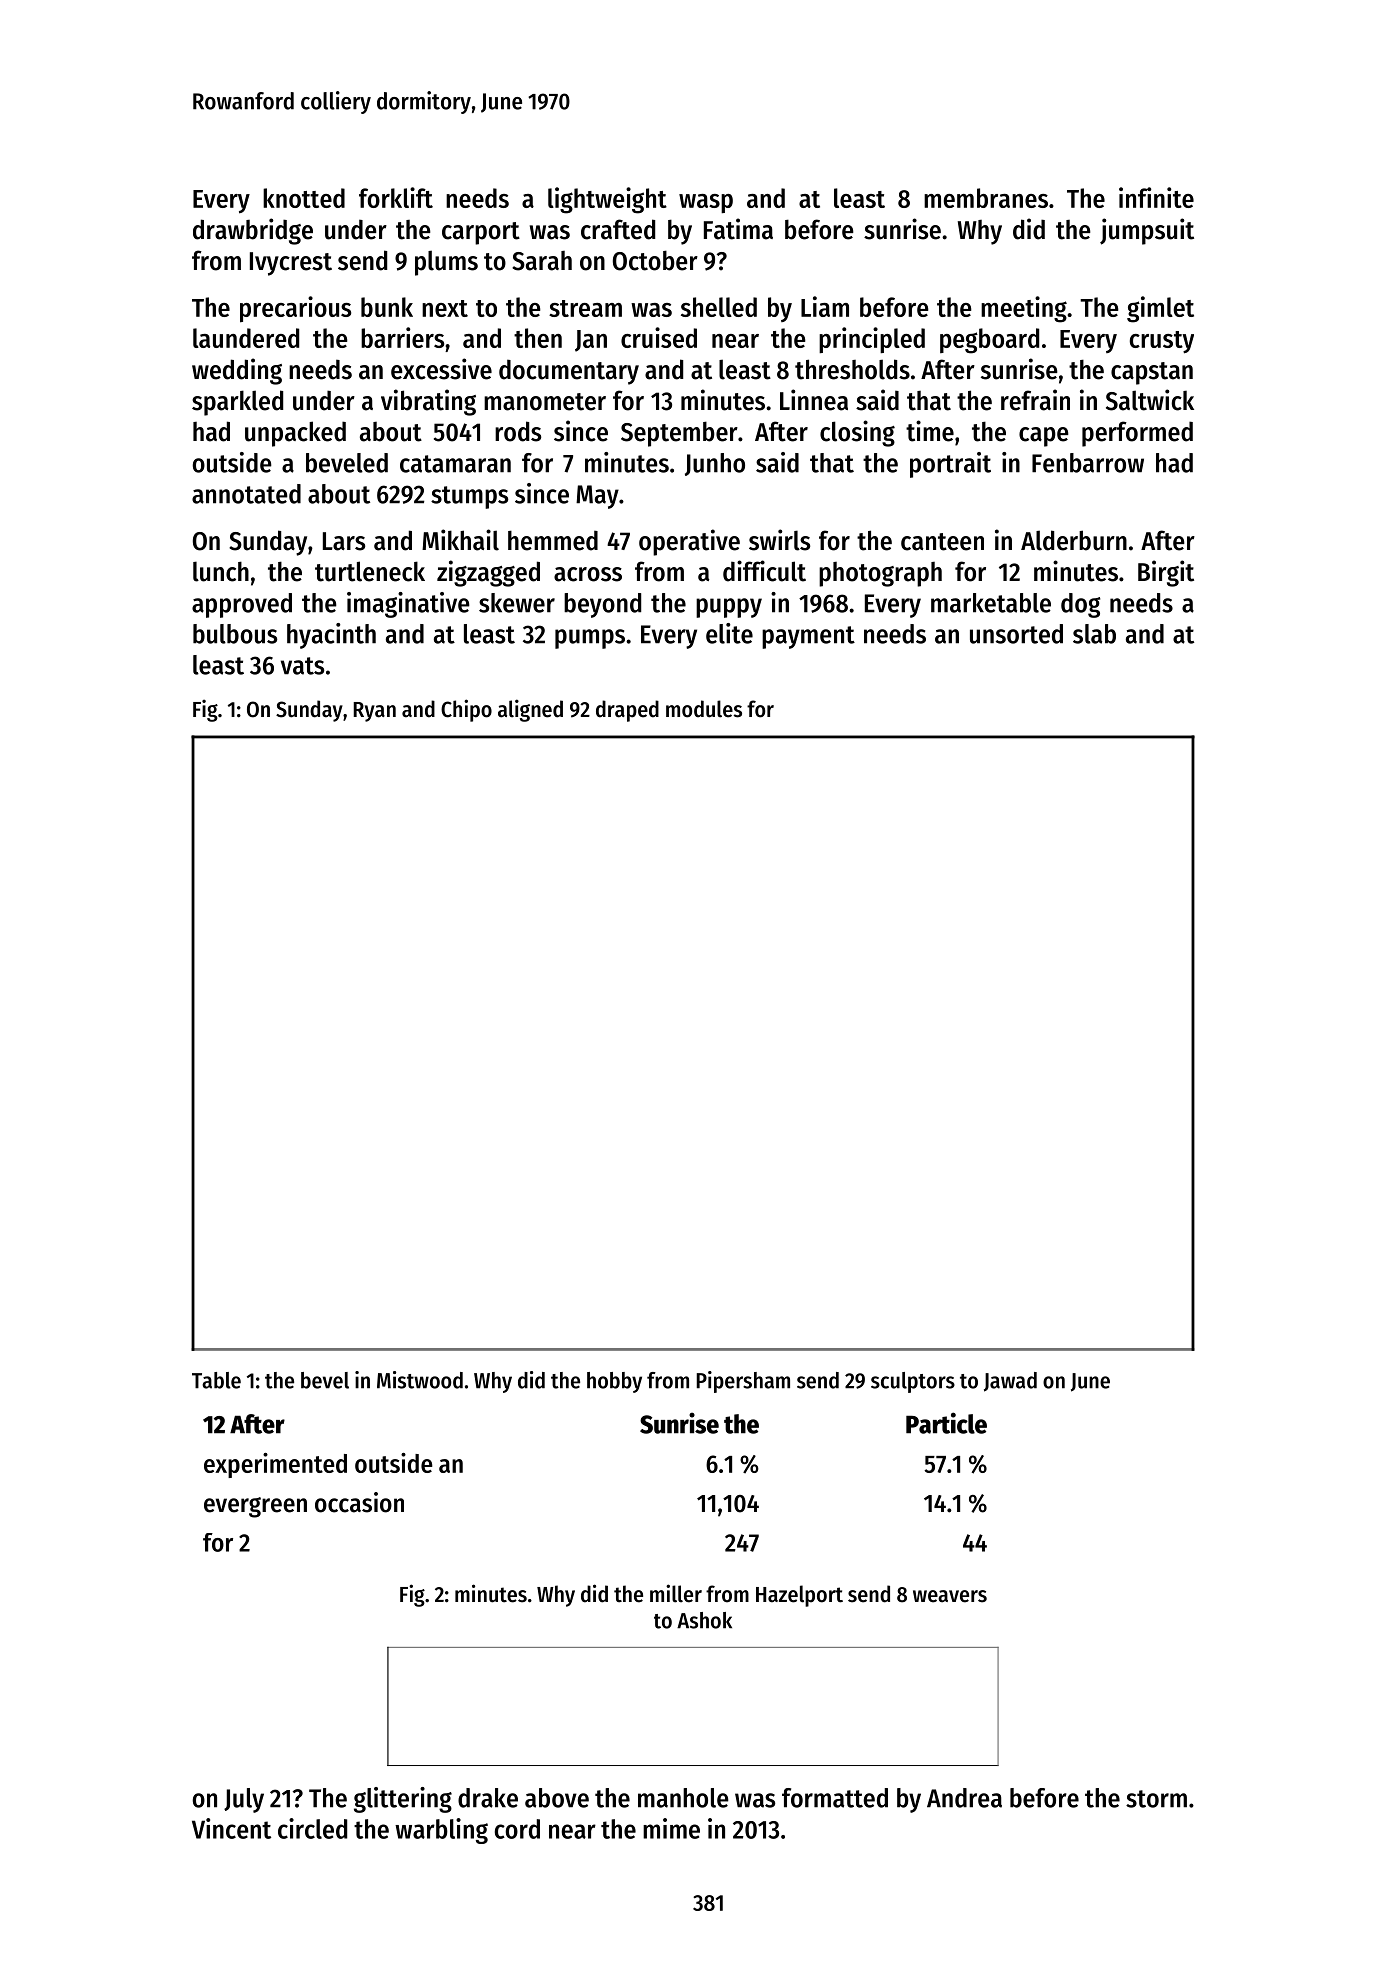 The height and width of the page is (1969, 1386). What do you see at coordinates (242, 605) in the page?
I see `approved` at bounding box center [242, 605].
